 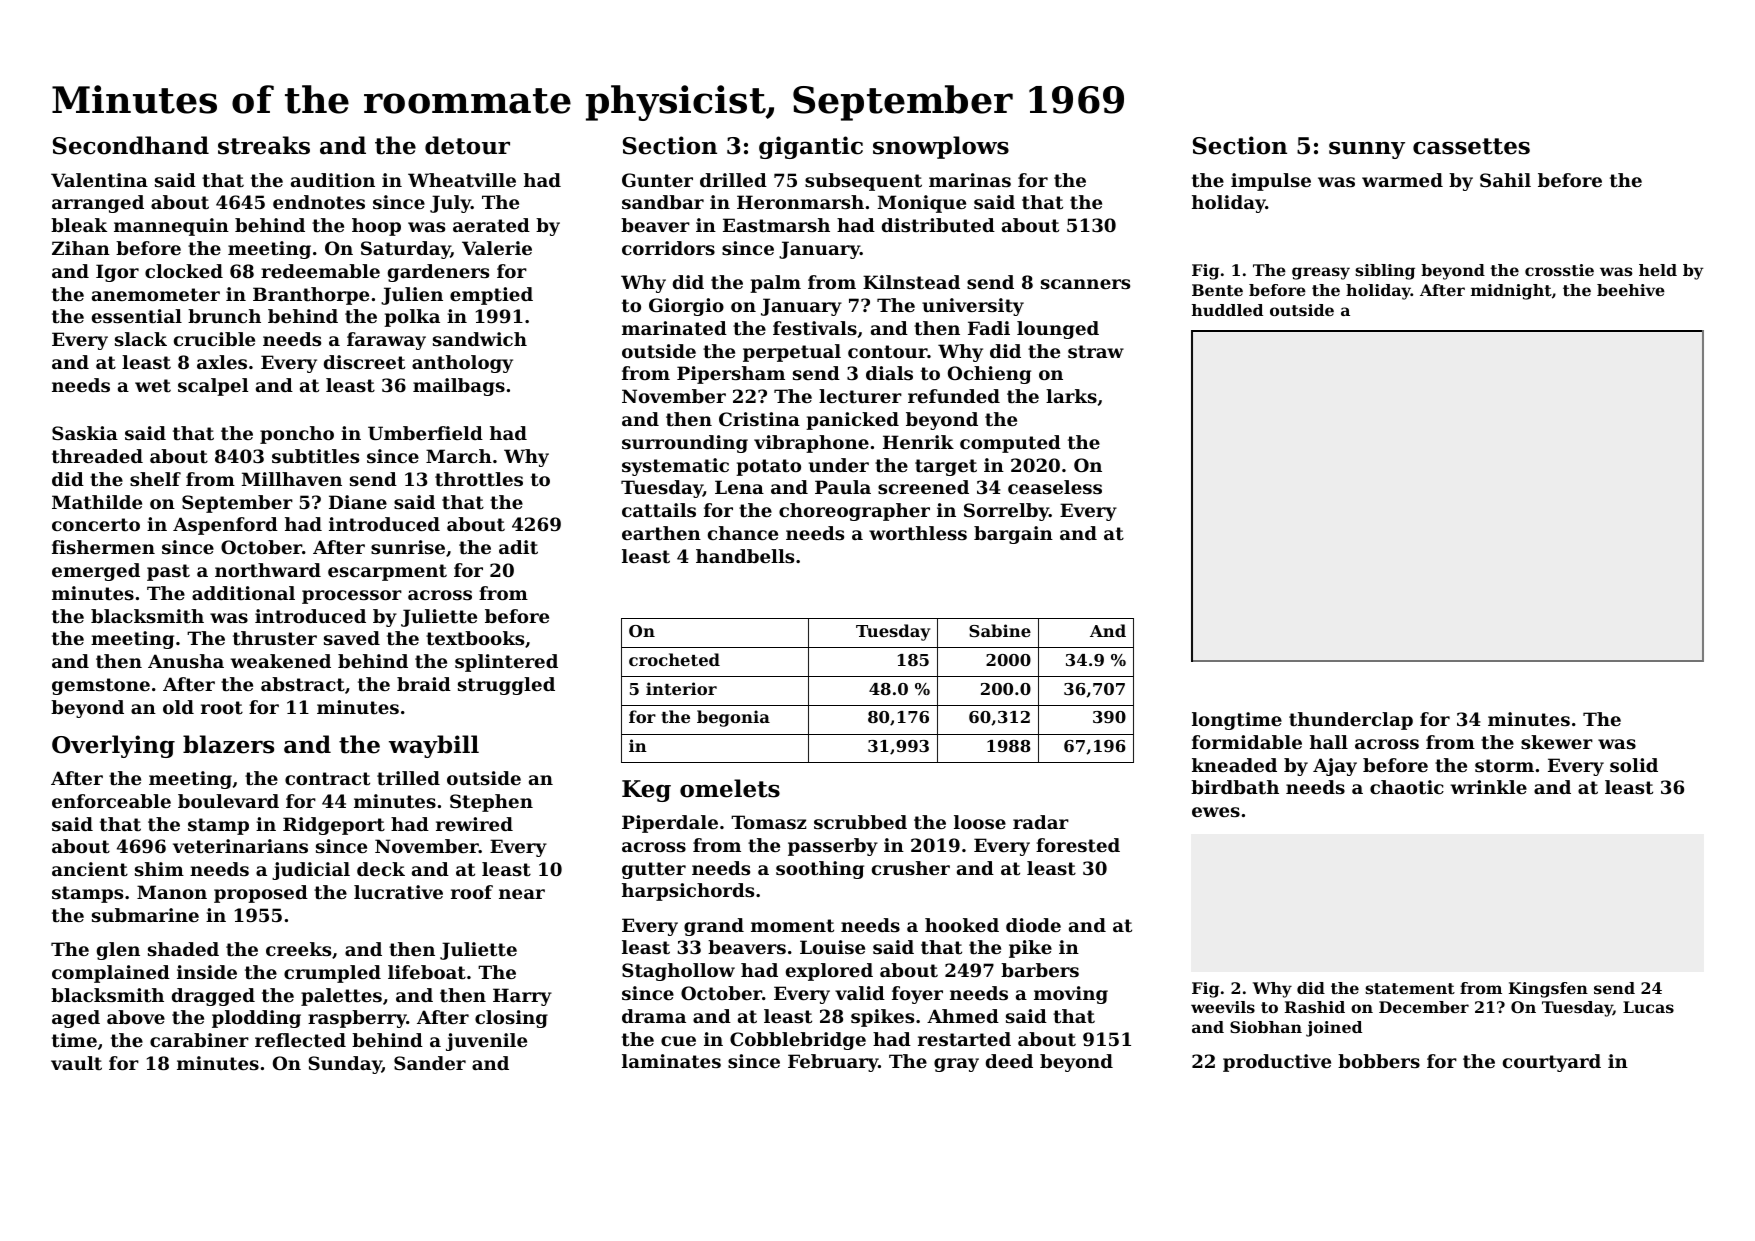 I want to click on beehive, so click(x=1631, y=290).
